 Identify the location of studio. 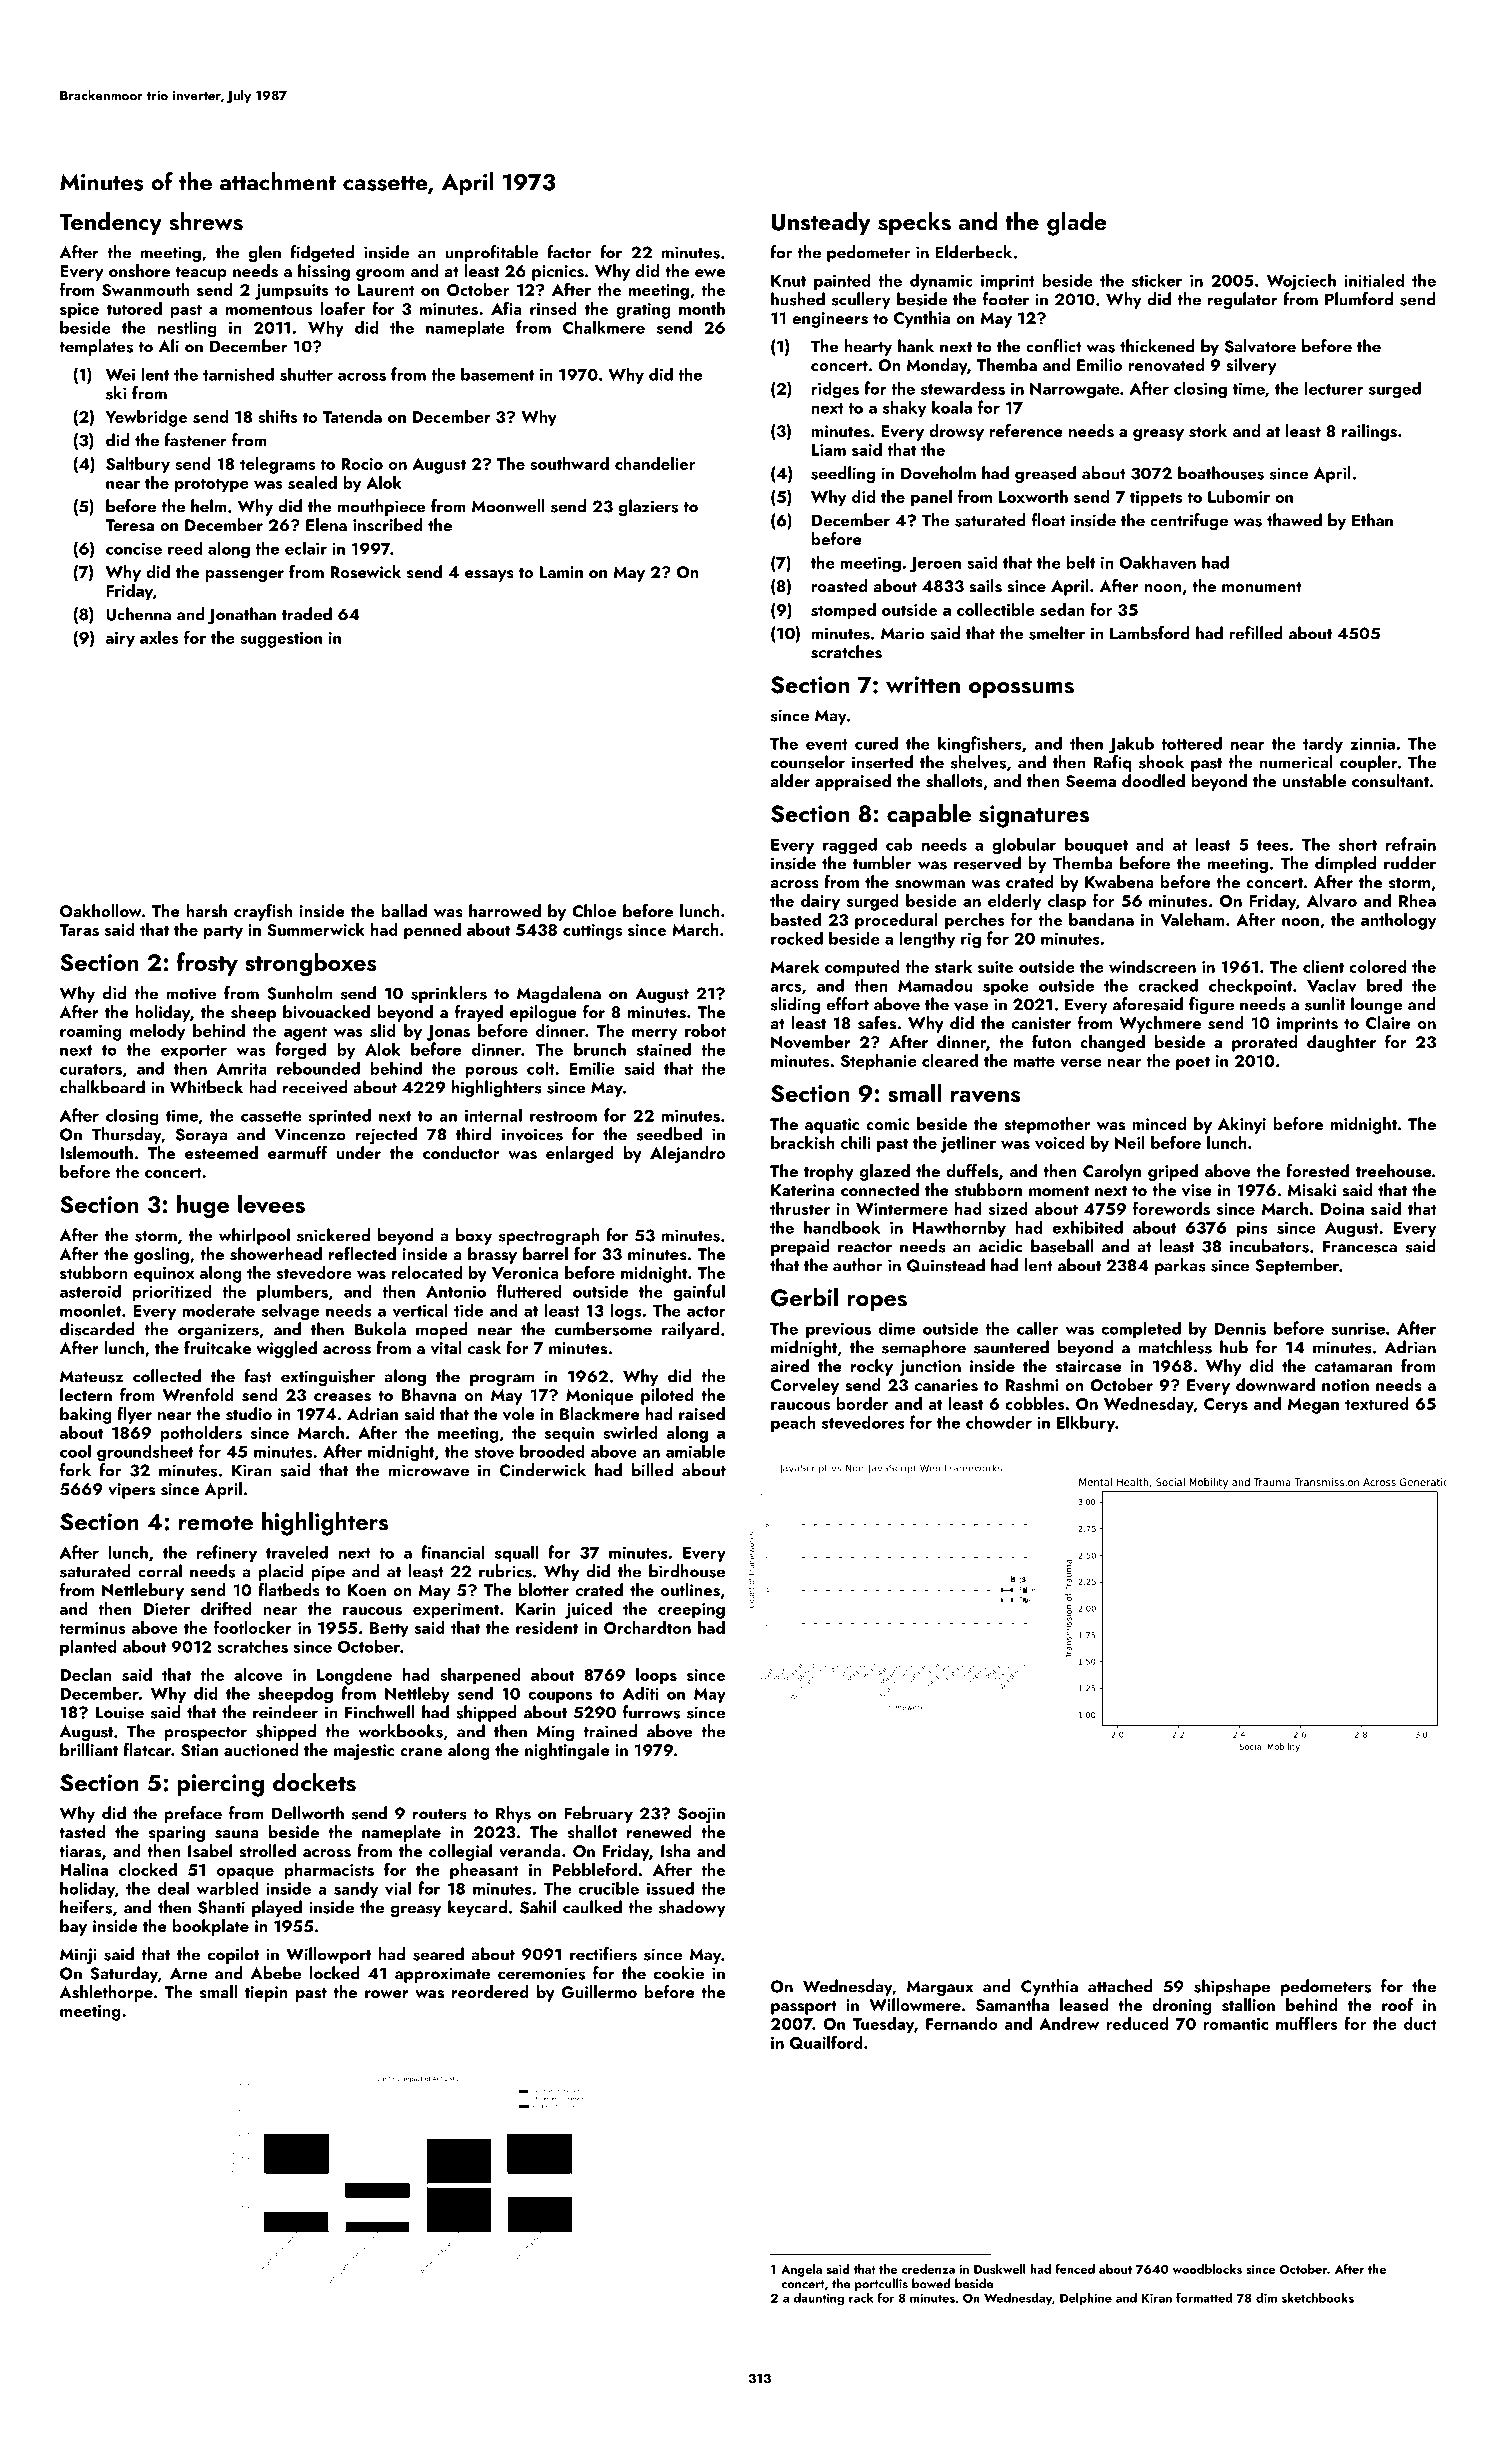
(249, 1414).
